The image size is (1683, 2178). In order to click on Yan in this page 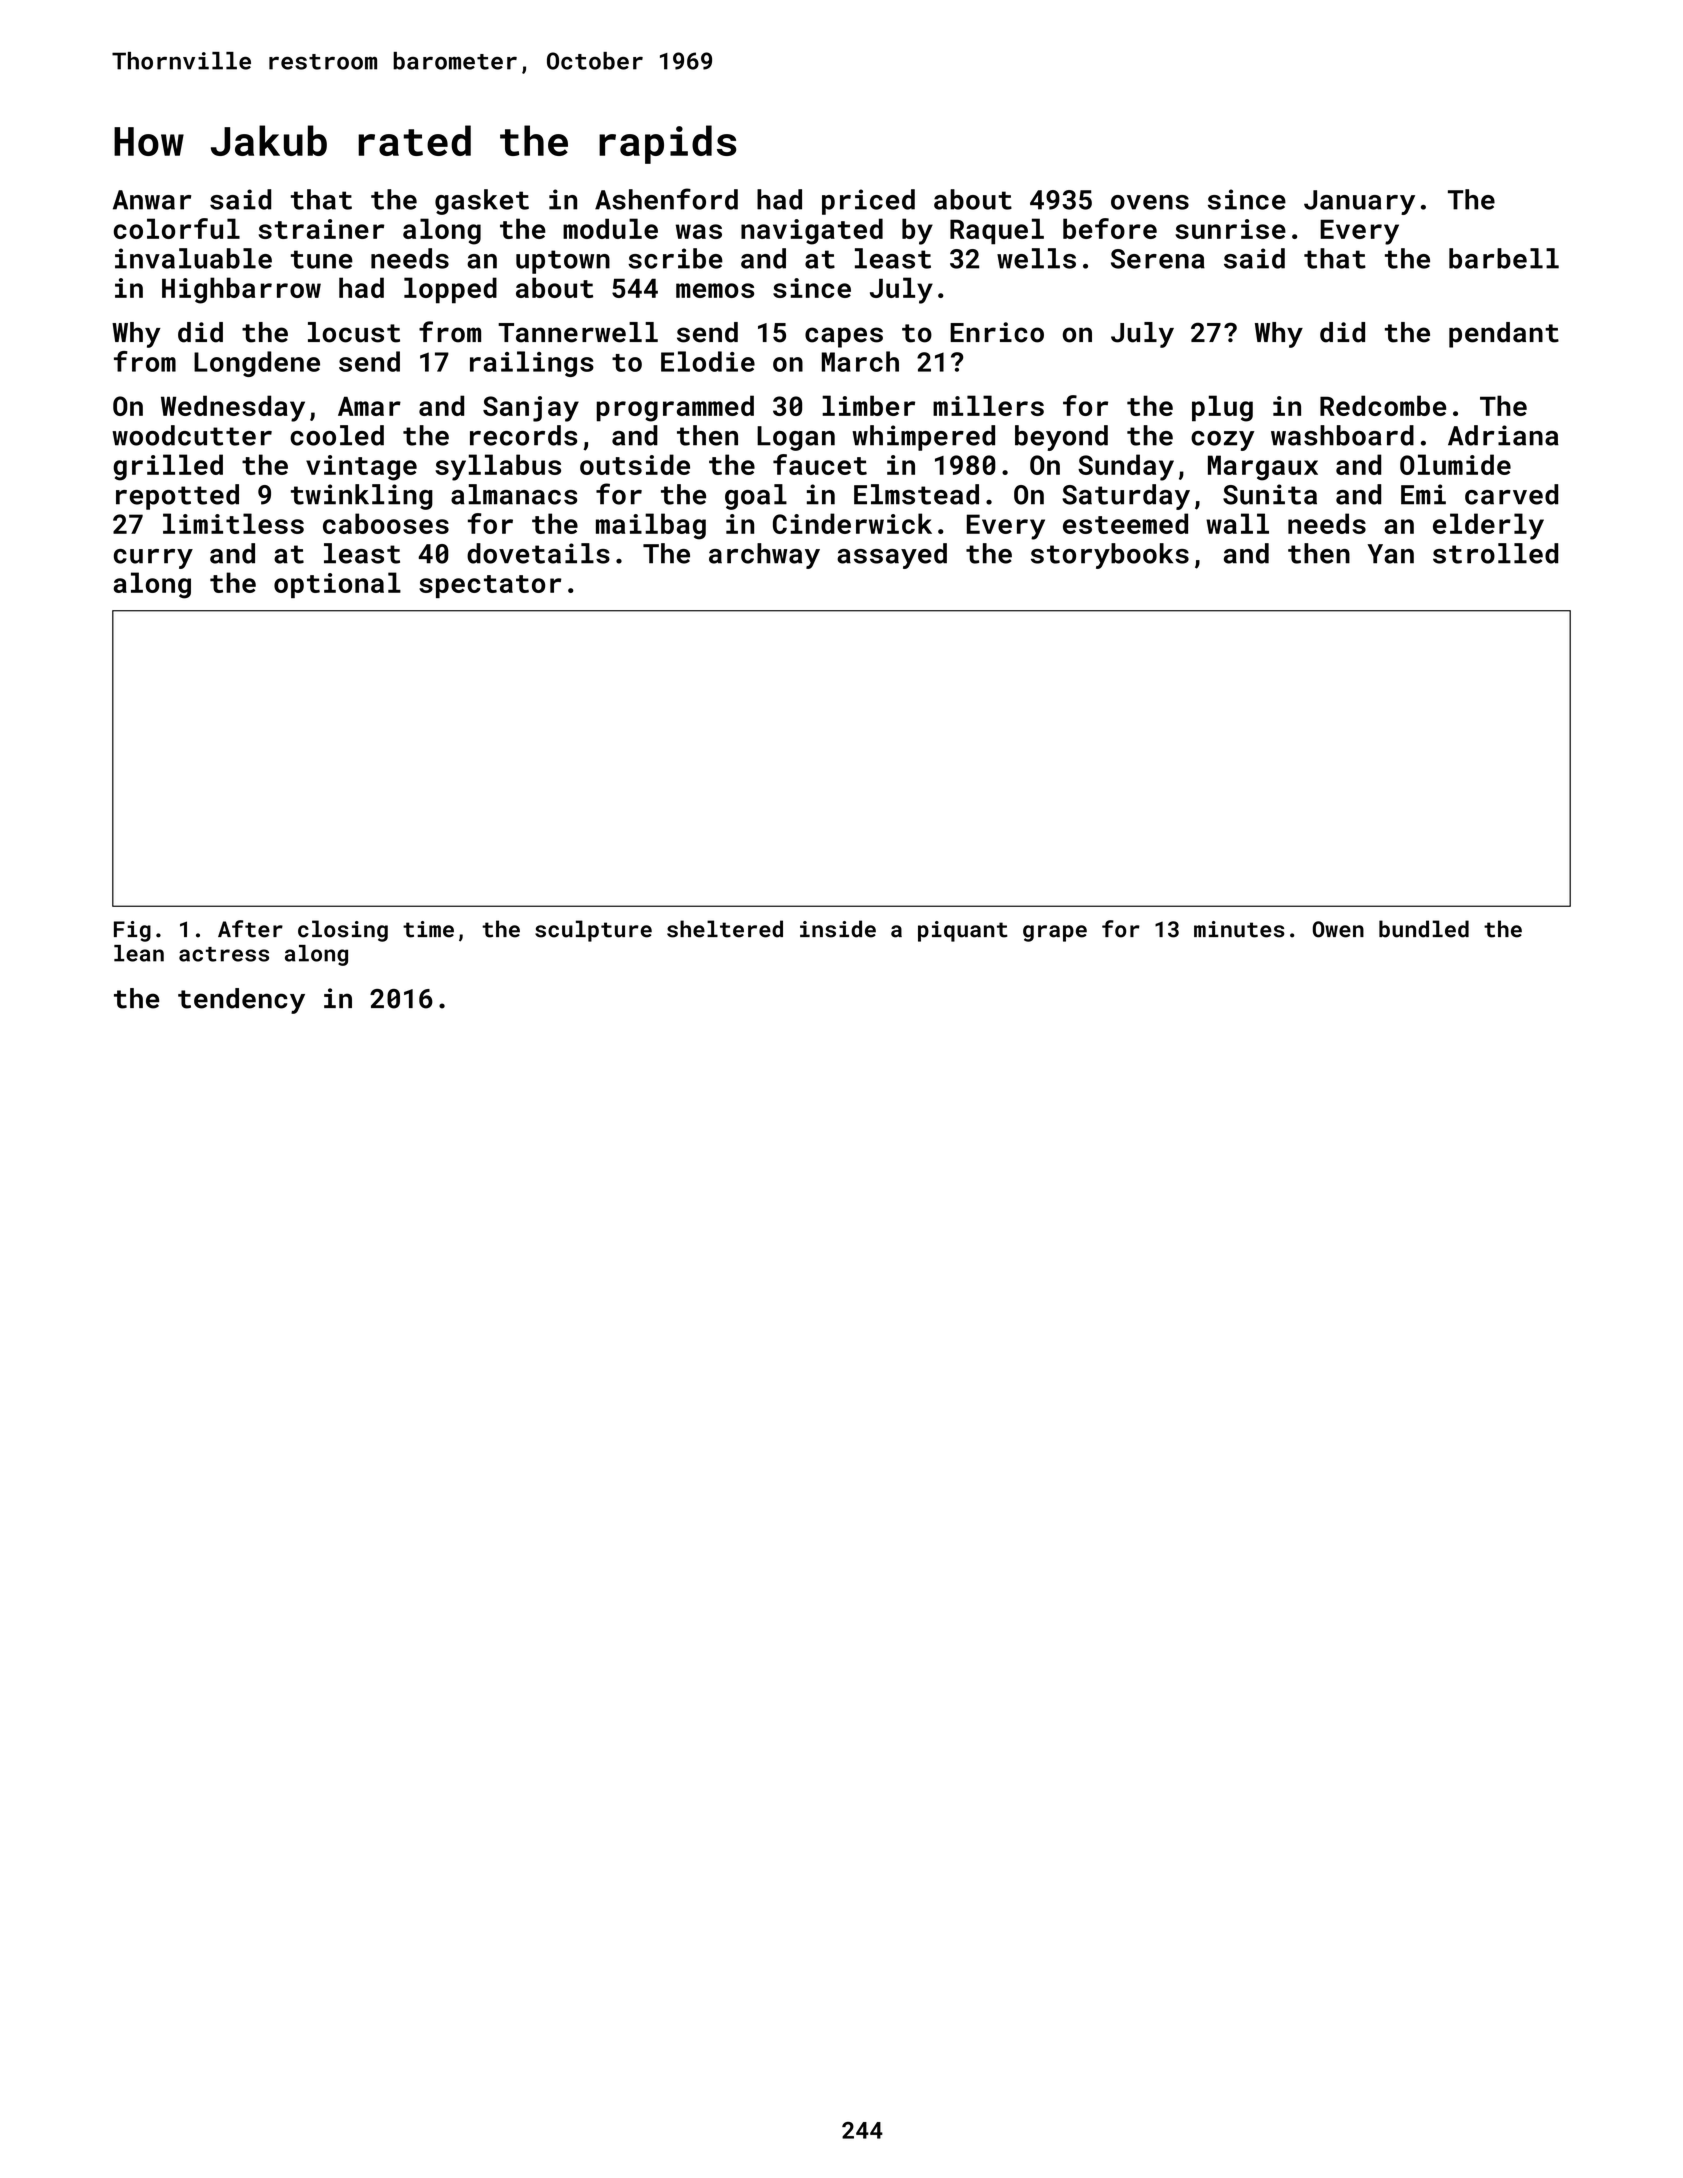, I will do `click(1391, 554)`.
